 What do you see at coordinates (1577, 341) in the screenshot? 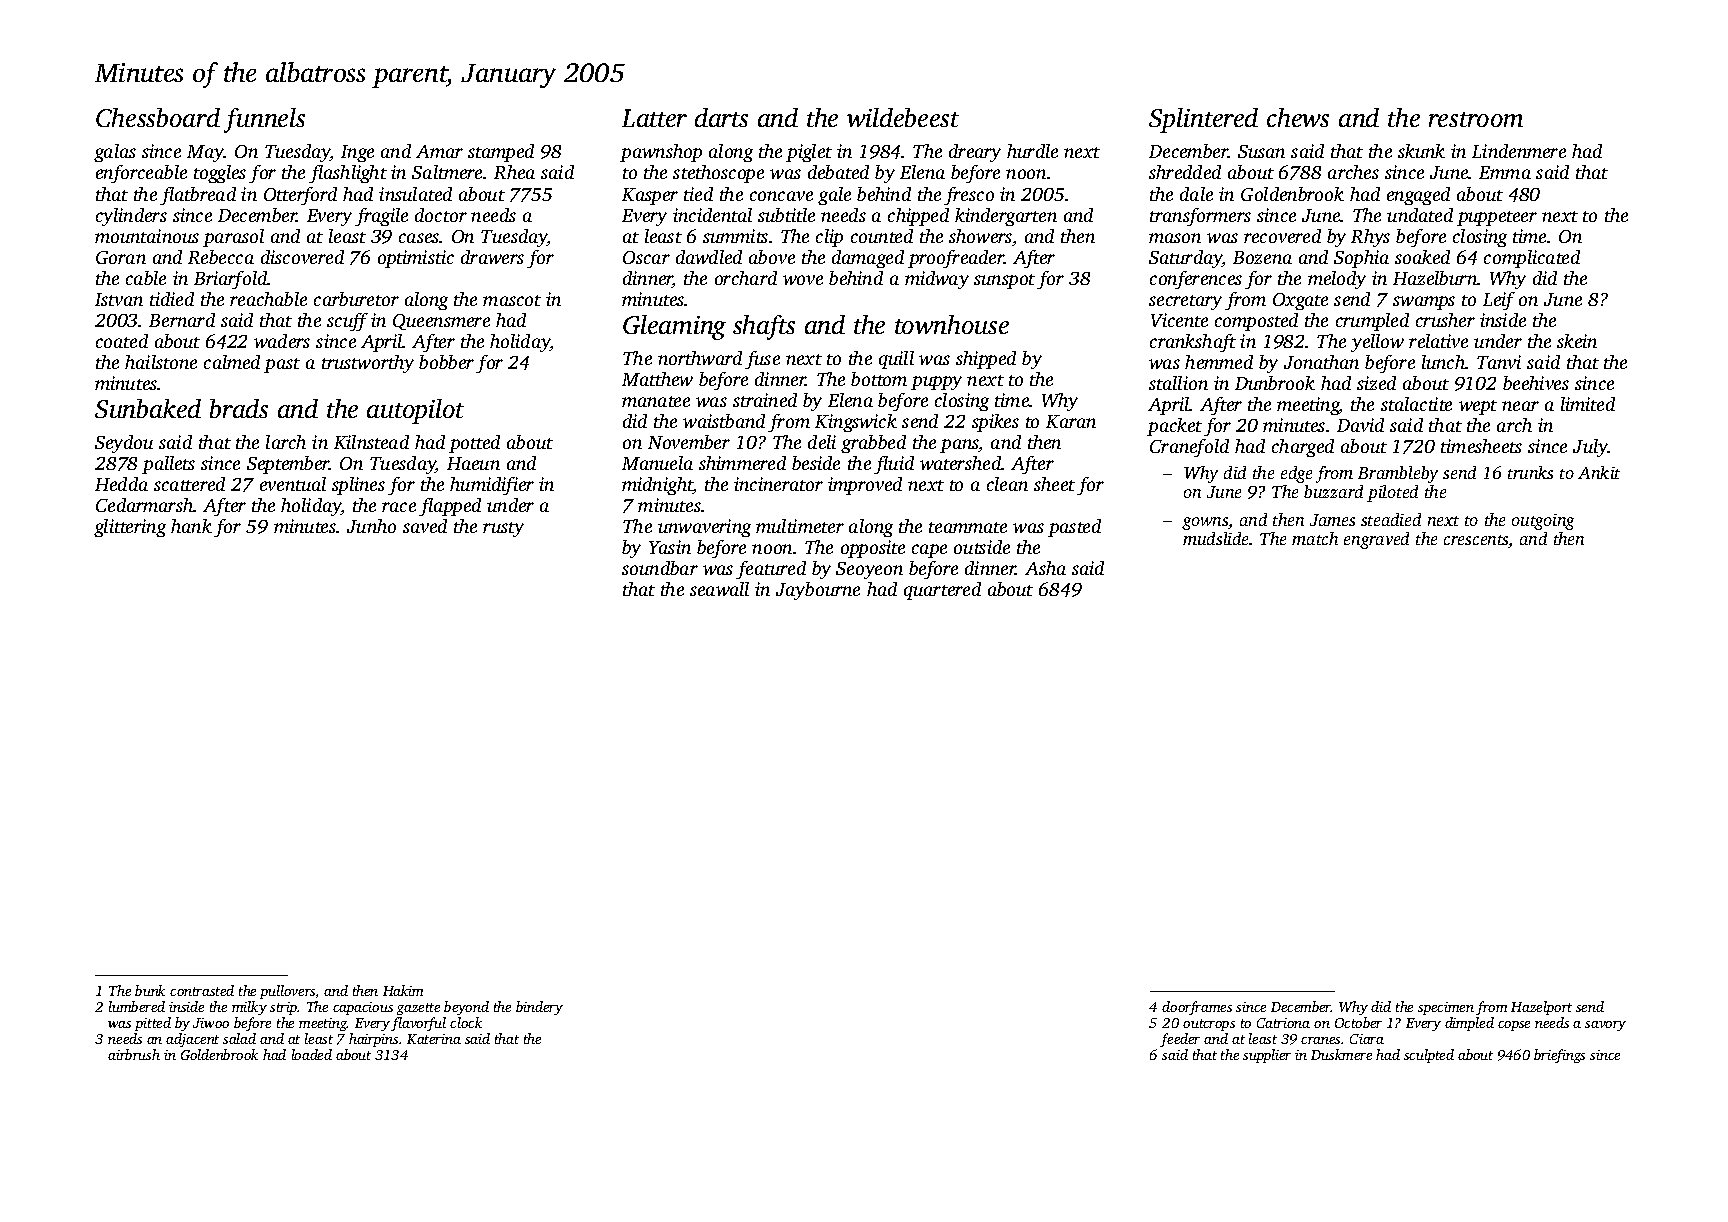
I see `skein` at bounding box center [1577, 341].
